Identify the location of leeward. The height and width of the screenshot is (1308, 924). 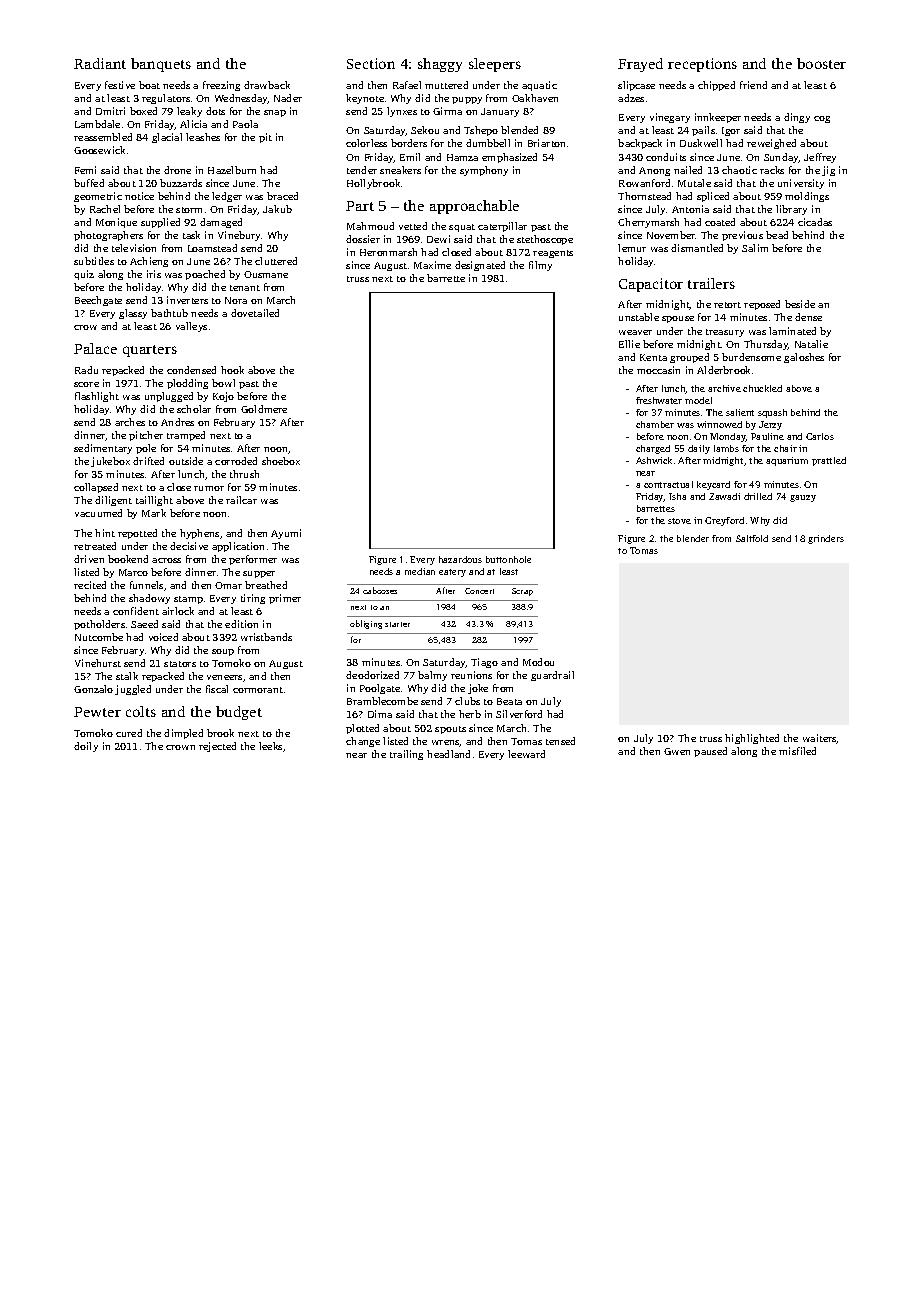
(526, 754).
